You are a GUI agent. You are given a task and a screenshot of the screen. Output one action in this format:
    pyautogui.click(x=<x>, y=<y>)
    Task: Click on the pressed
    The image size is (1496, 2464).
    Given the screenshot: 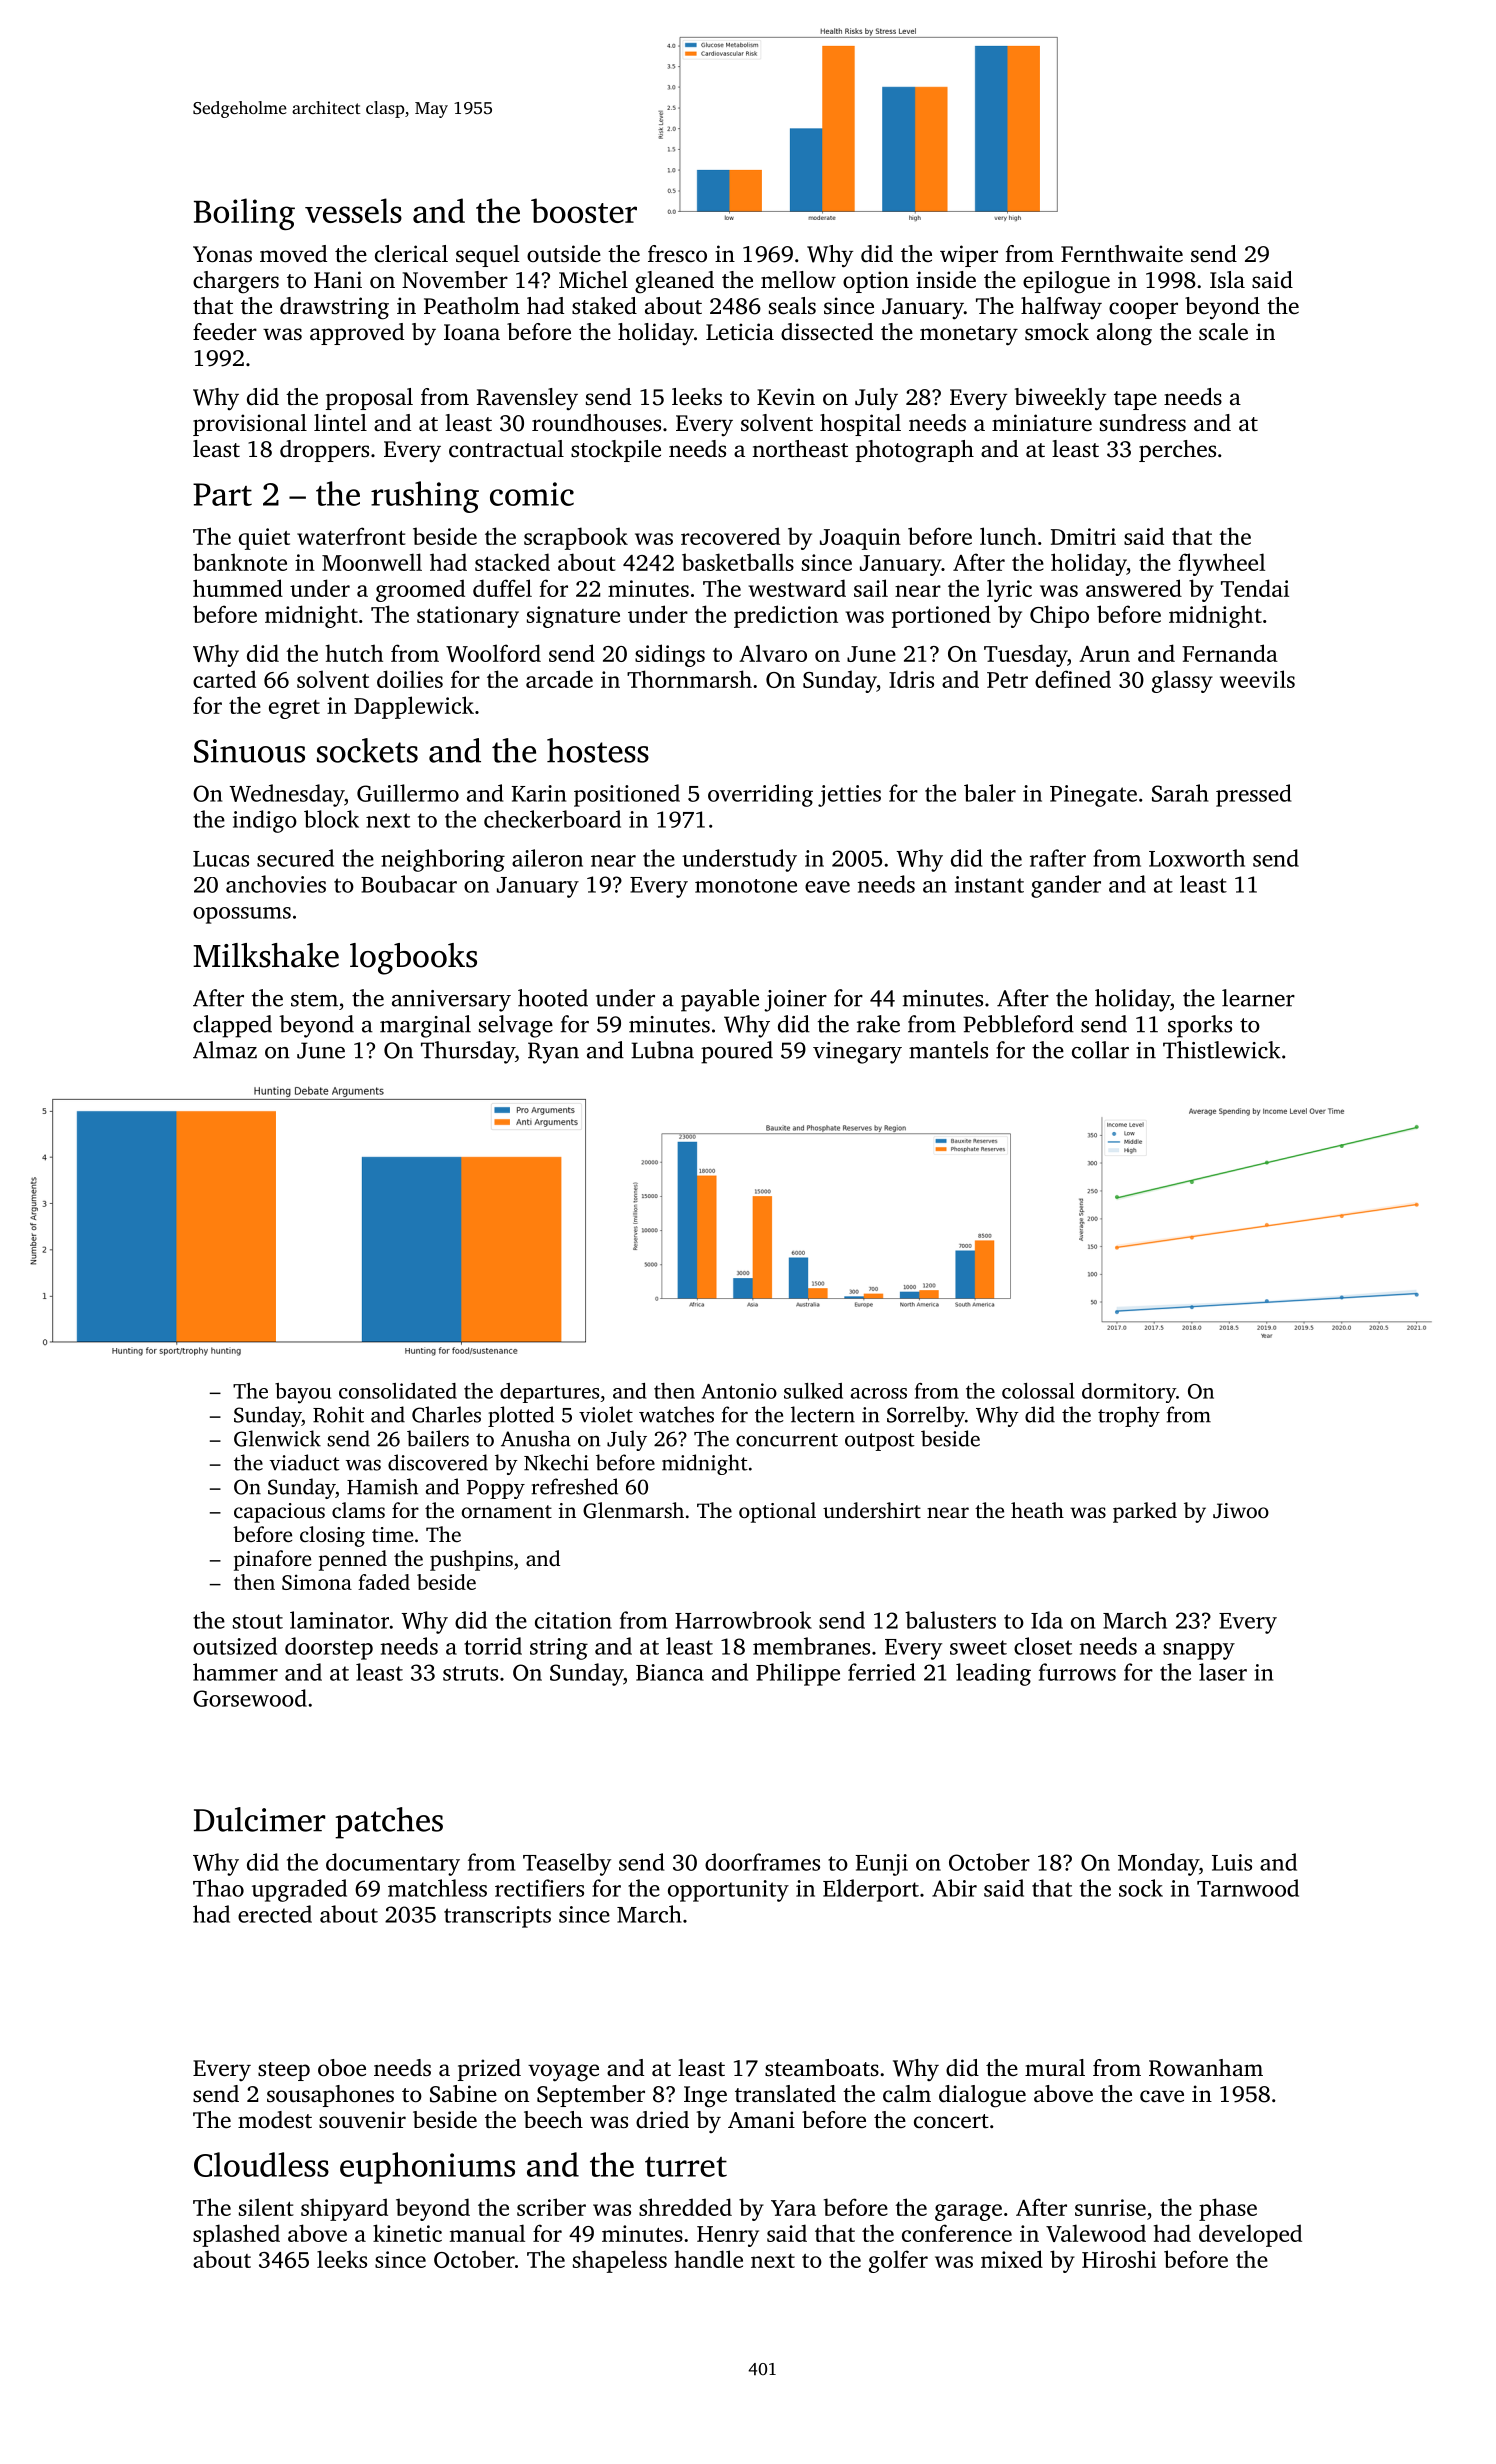 What is the action you would take?
    pyautogui.click(x=1254, y=795)
